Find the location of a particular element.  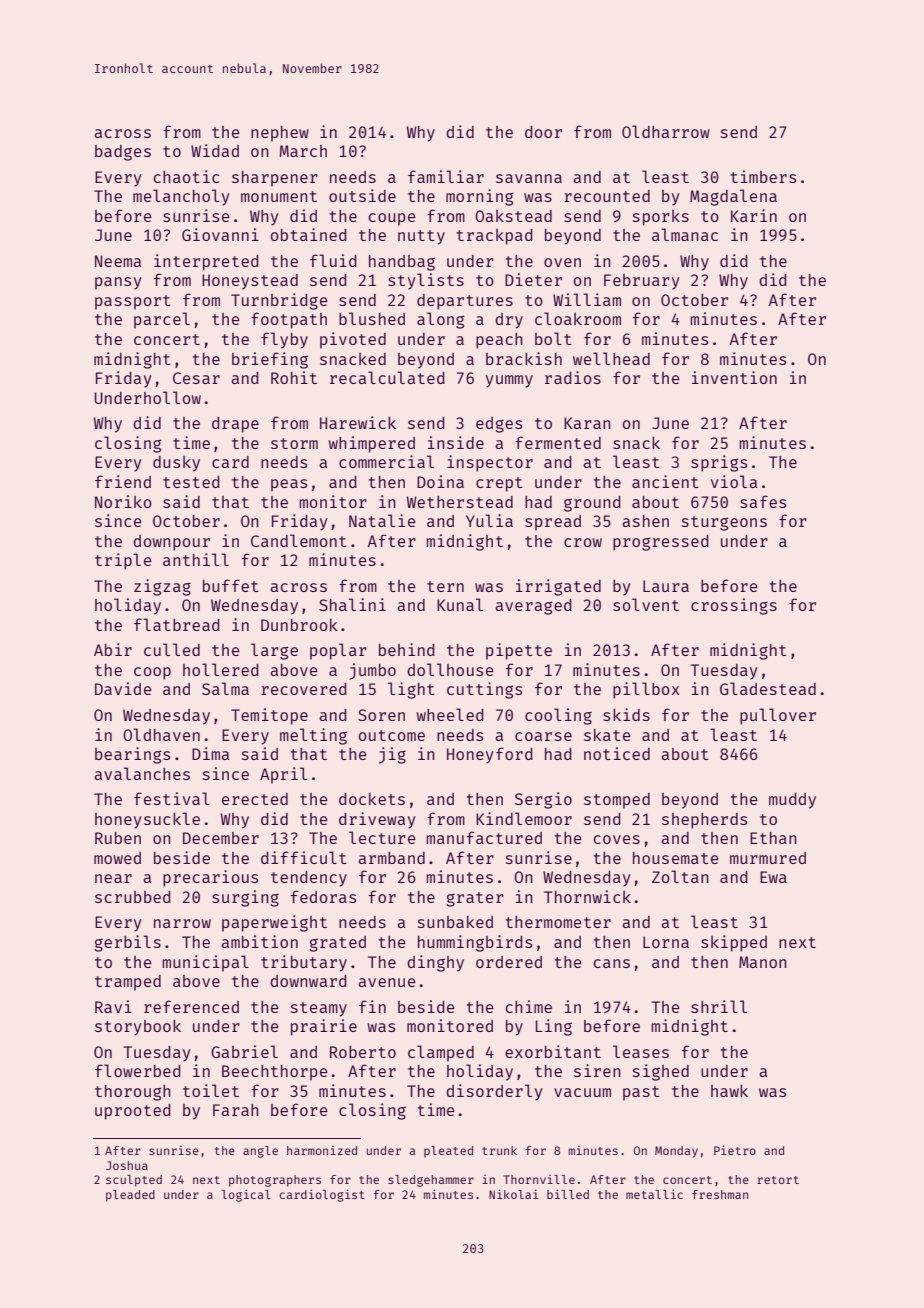

outside is located at coordinates (362, 195).
